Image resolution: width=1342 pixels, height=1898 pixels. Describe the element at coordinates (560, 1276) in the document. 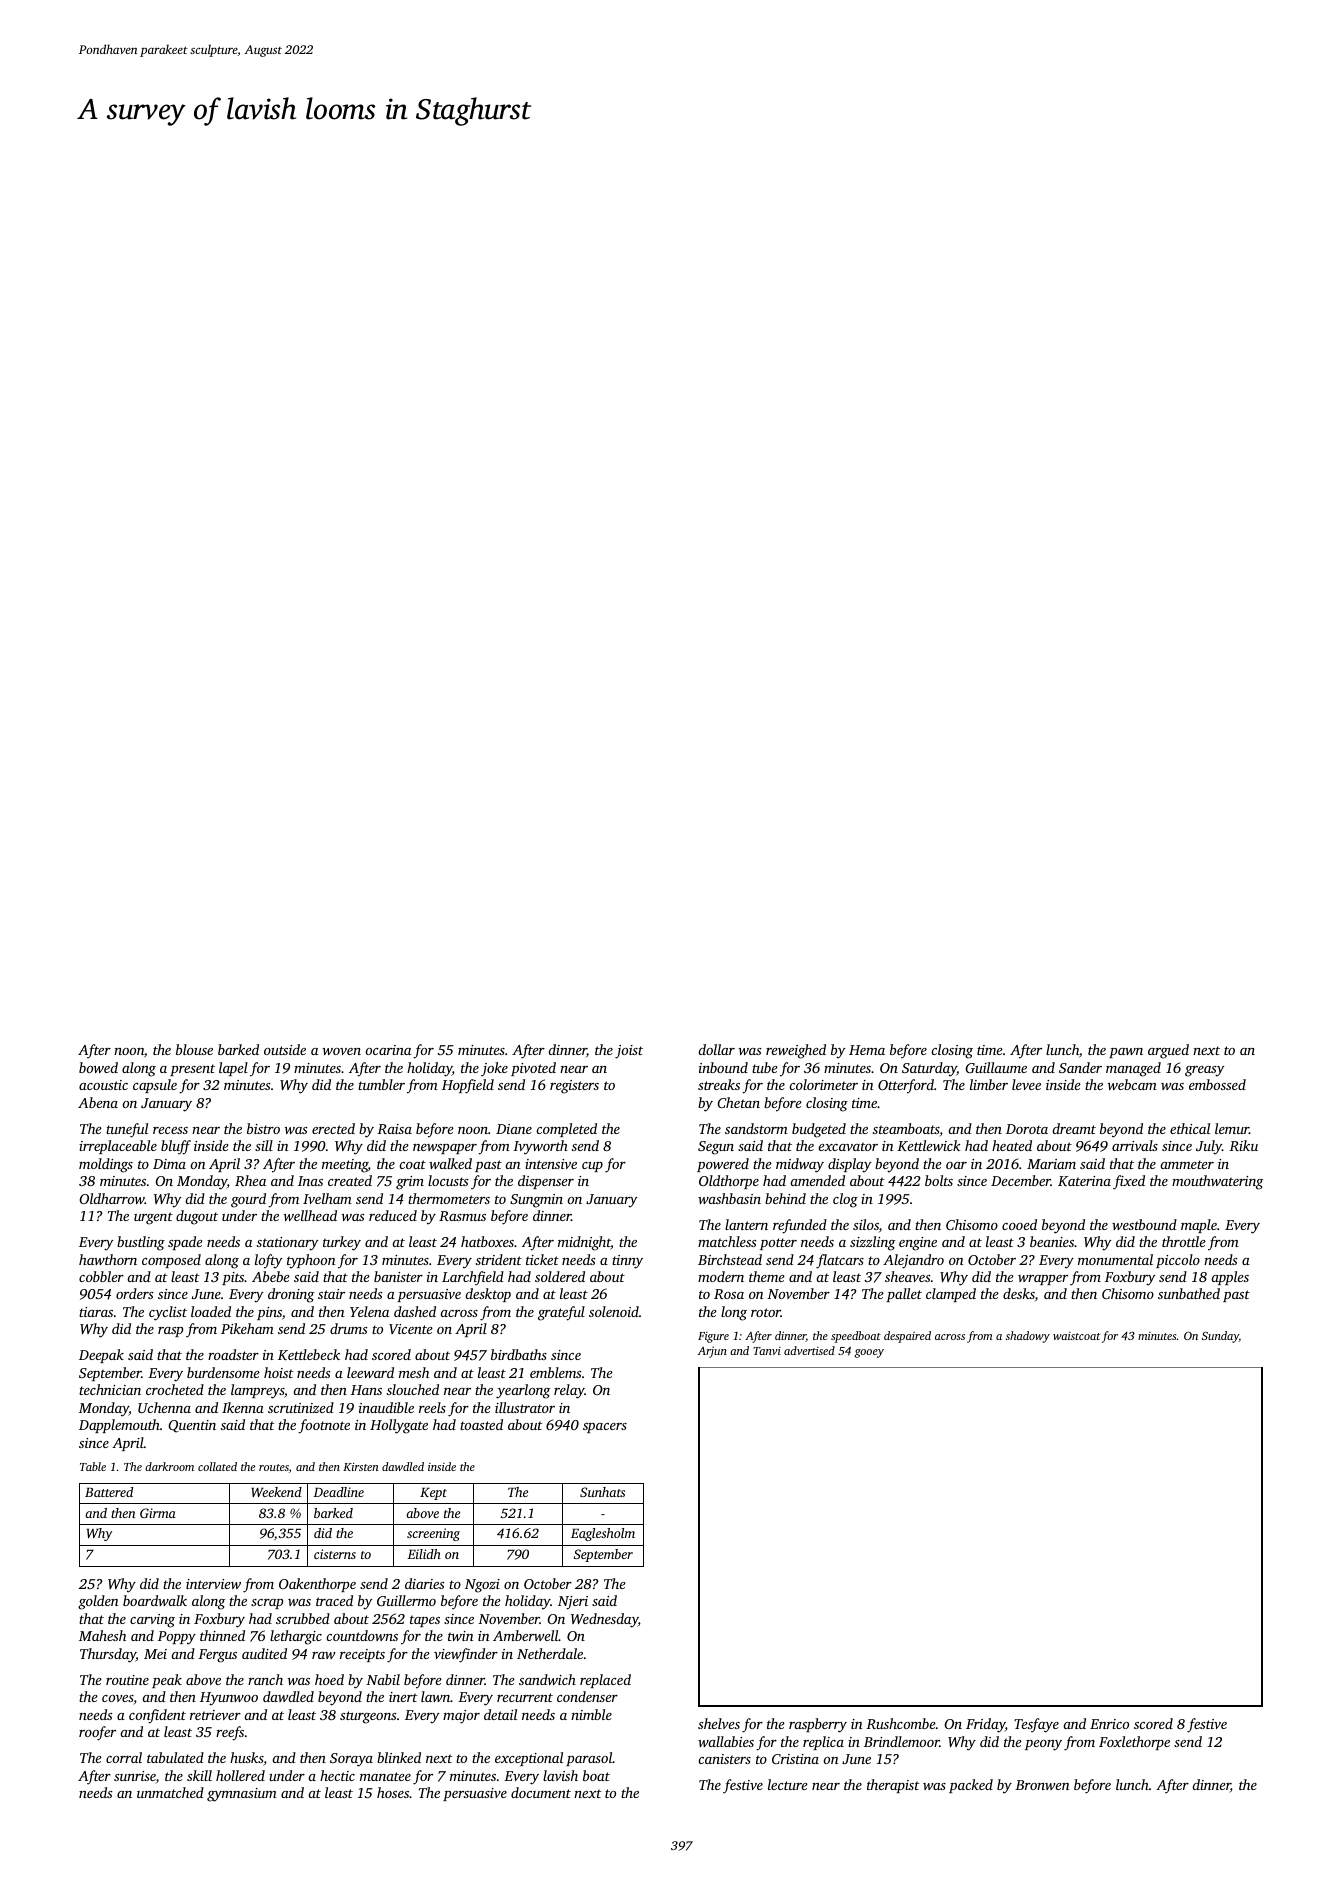

I see `soldered` at that location.
